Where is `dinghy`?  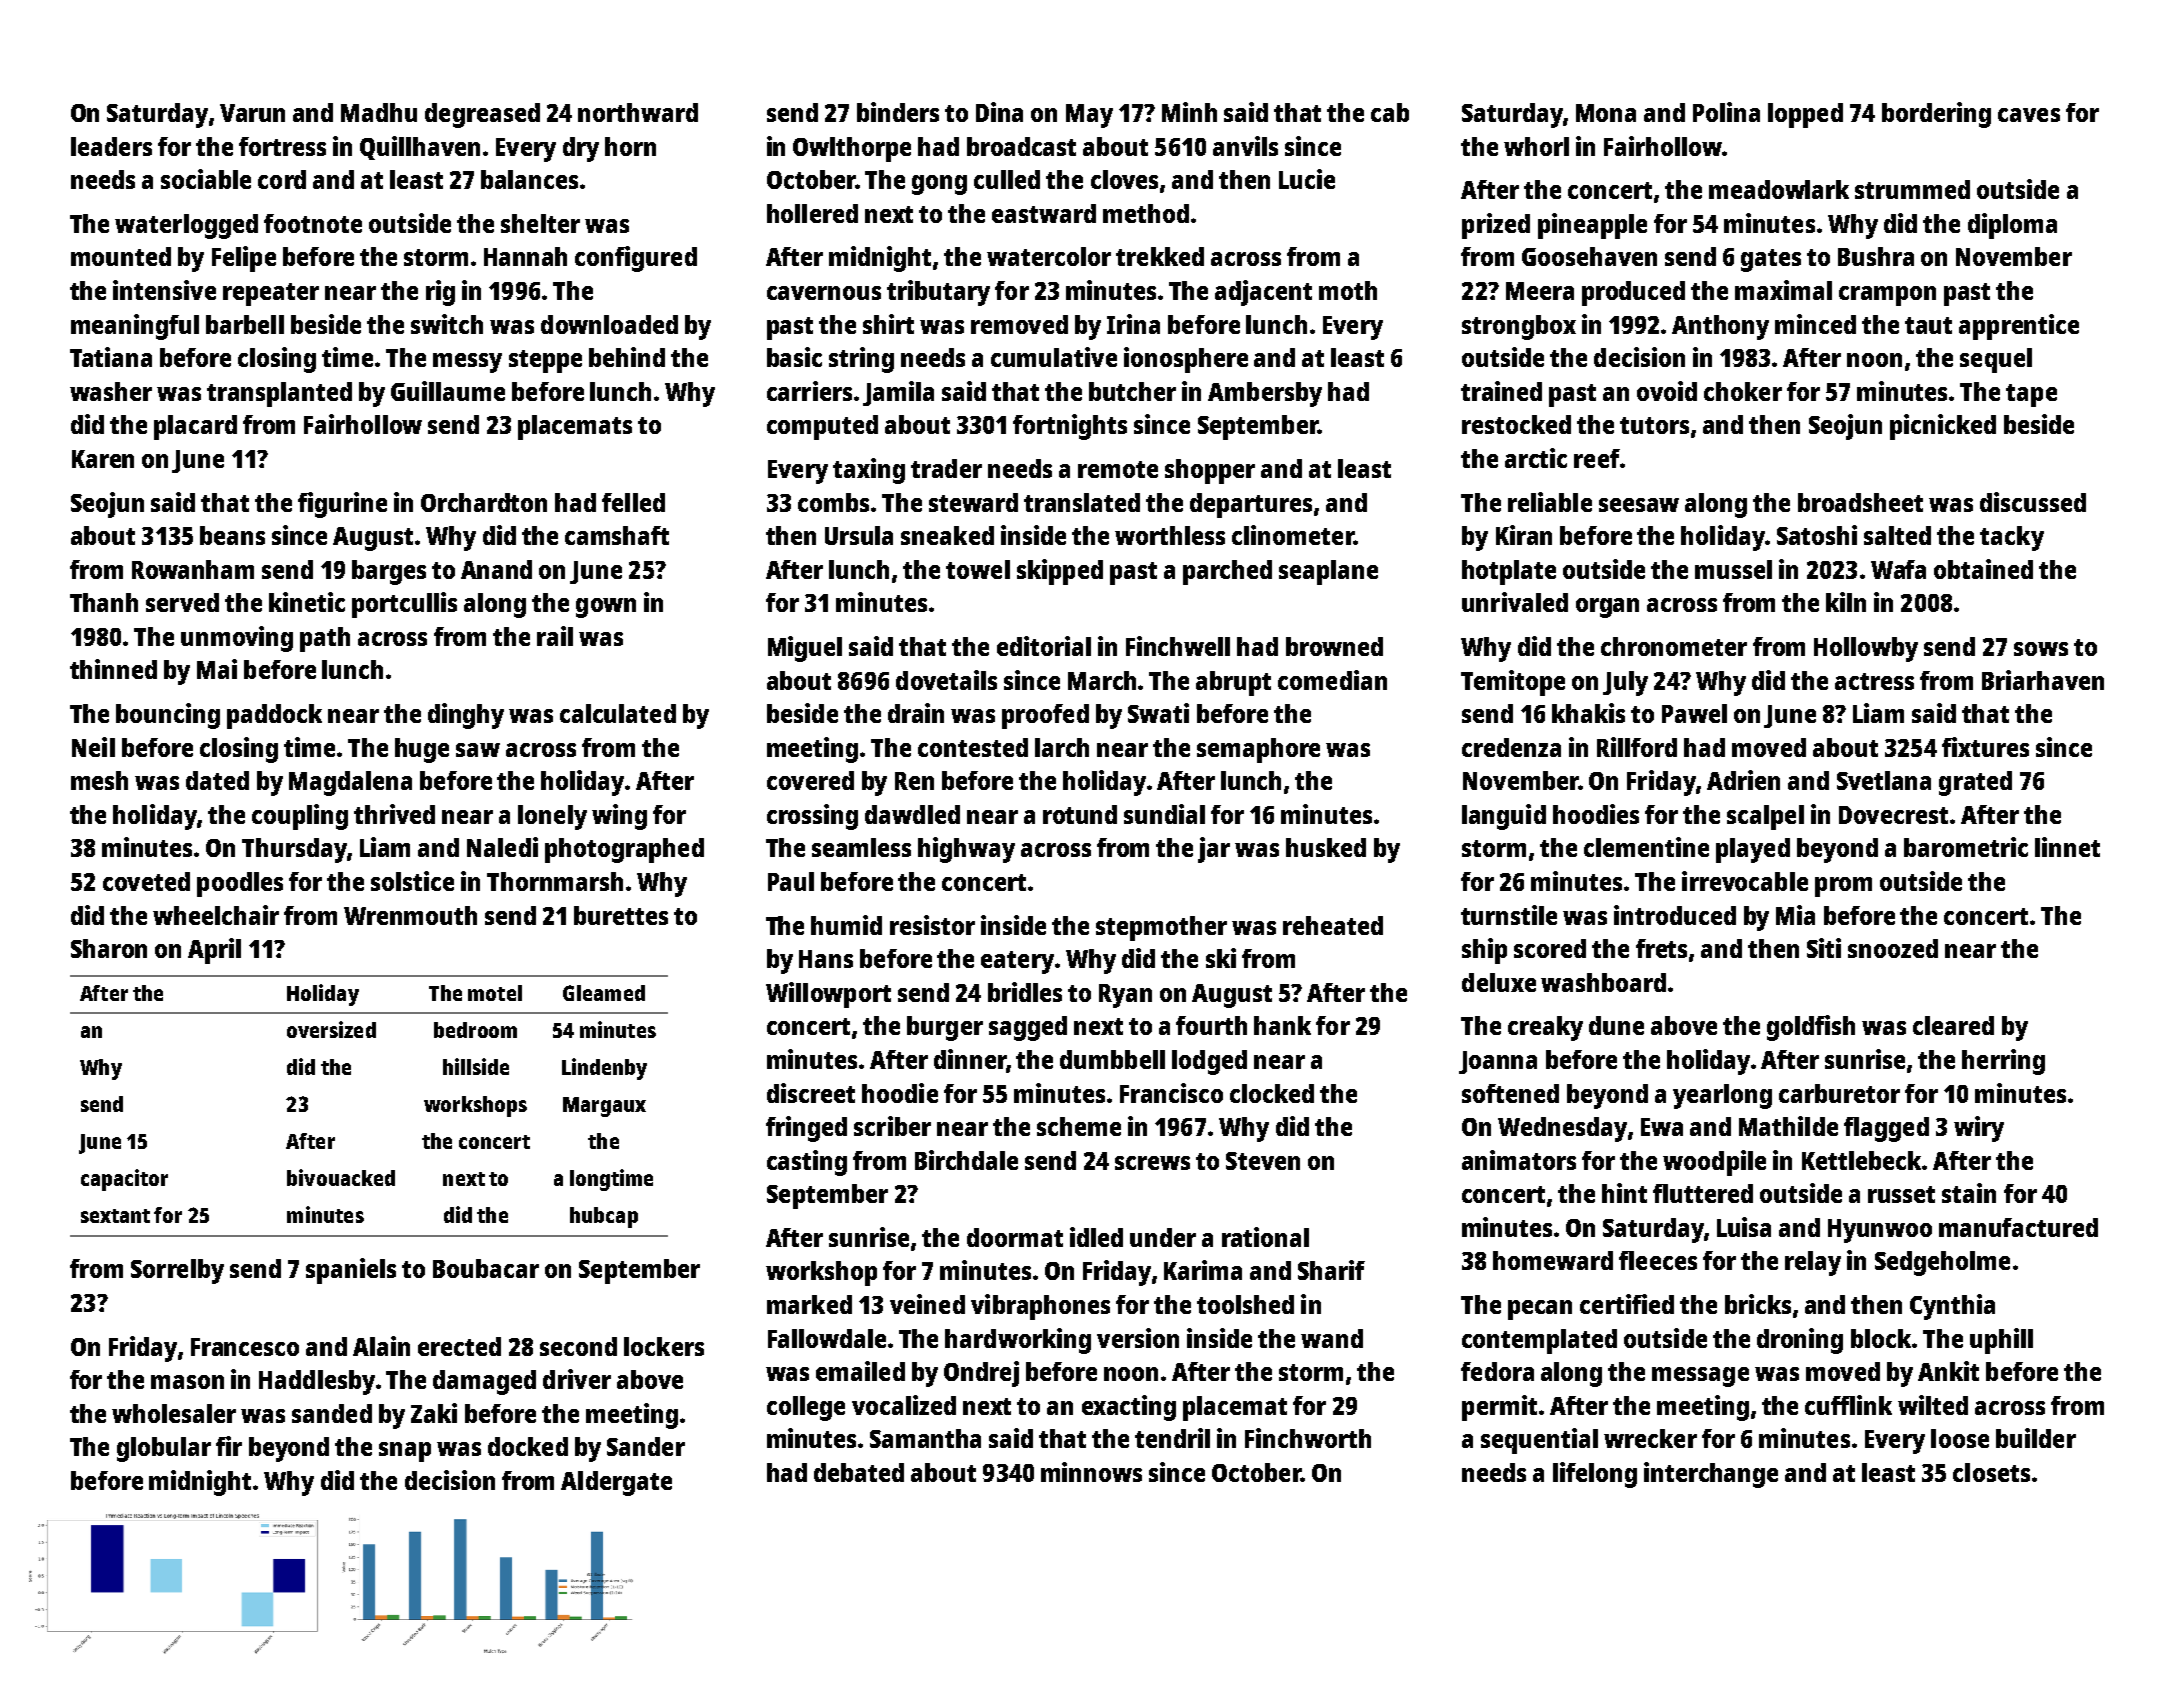 dinghy is located at coordinates (466, 716).
